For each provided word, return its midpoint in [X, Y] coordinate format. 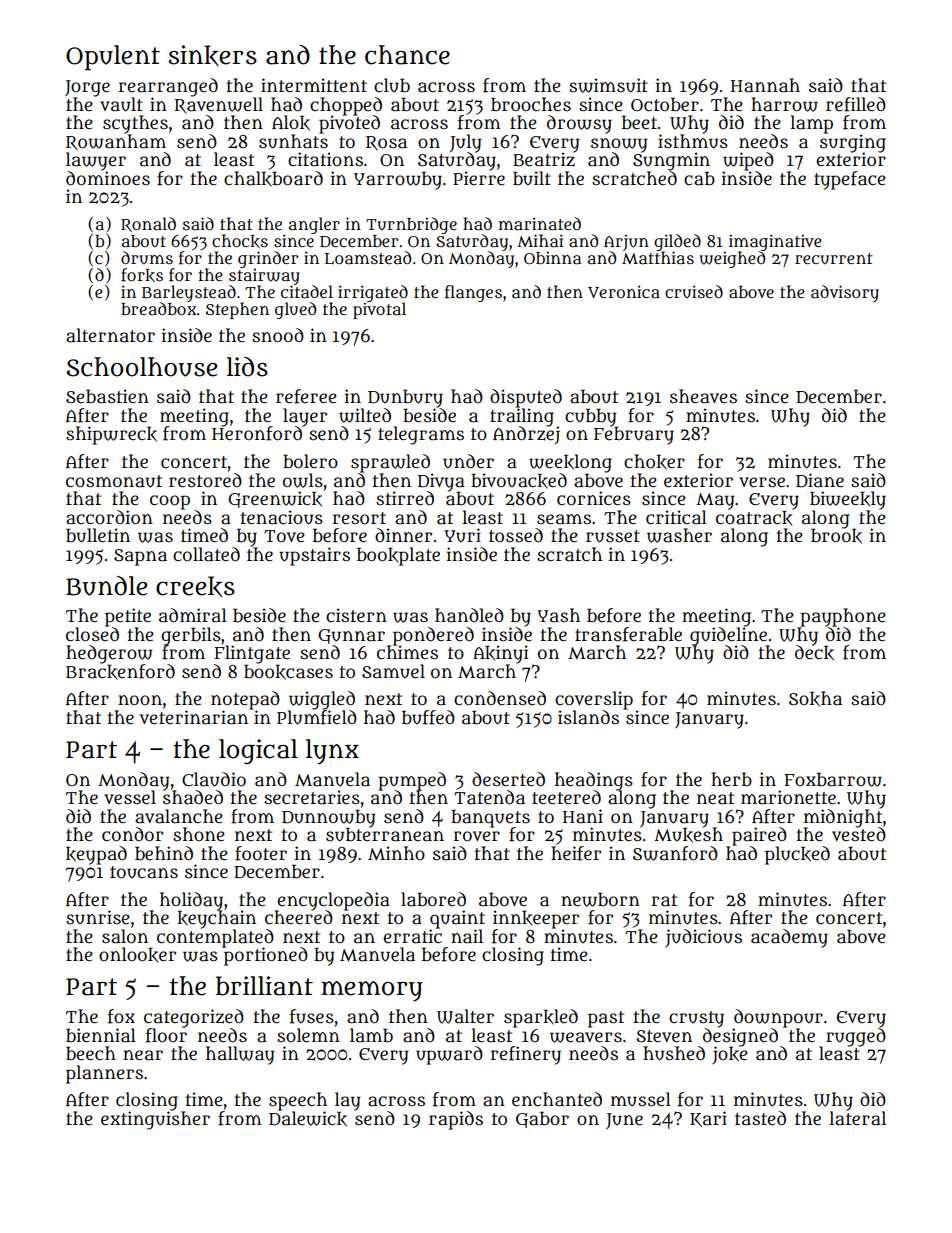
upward [449, 1055]
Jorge [87, 88]
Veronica [624, 291]
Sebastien [107, 396]
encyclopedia [333, 901]
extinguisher [155, 1120]
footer [261, 853]
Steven [664, 1036]
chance [407, 55]
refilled [856, 104]
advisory [845, 293]
